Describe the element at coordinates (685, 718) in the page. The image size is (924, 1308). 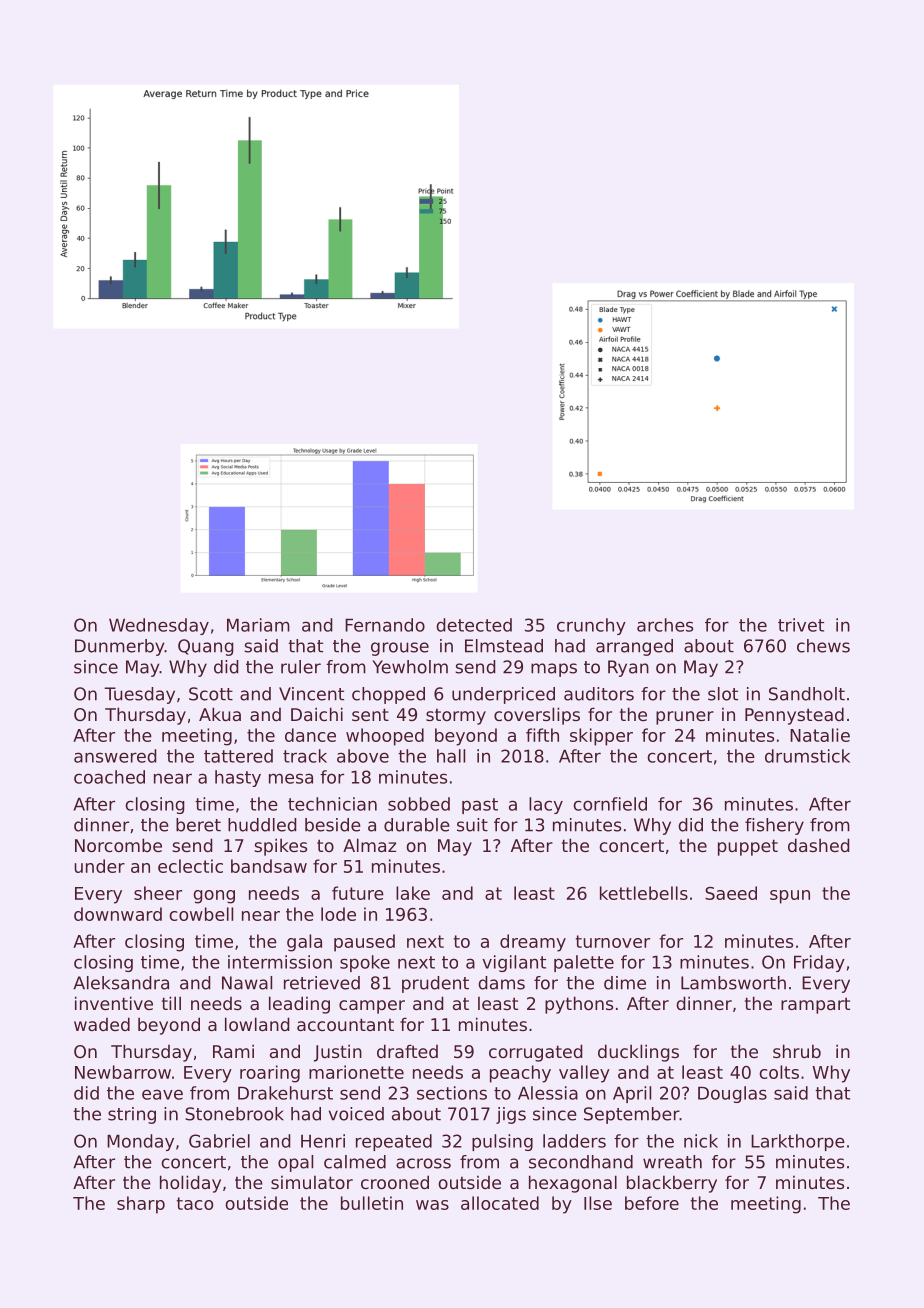
I see `pruner` at that location.
